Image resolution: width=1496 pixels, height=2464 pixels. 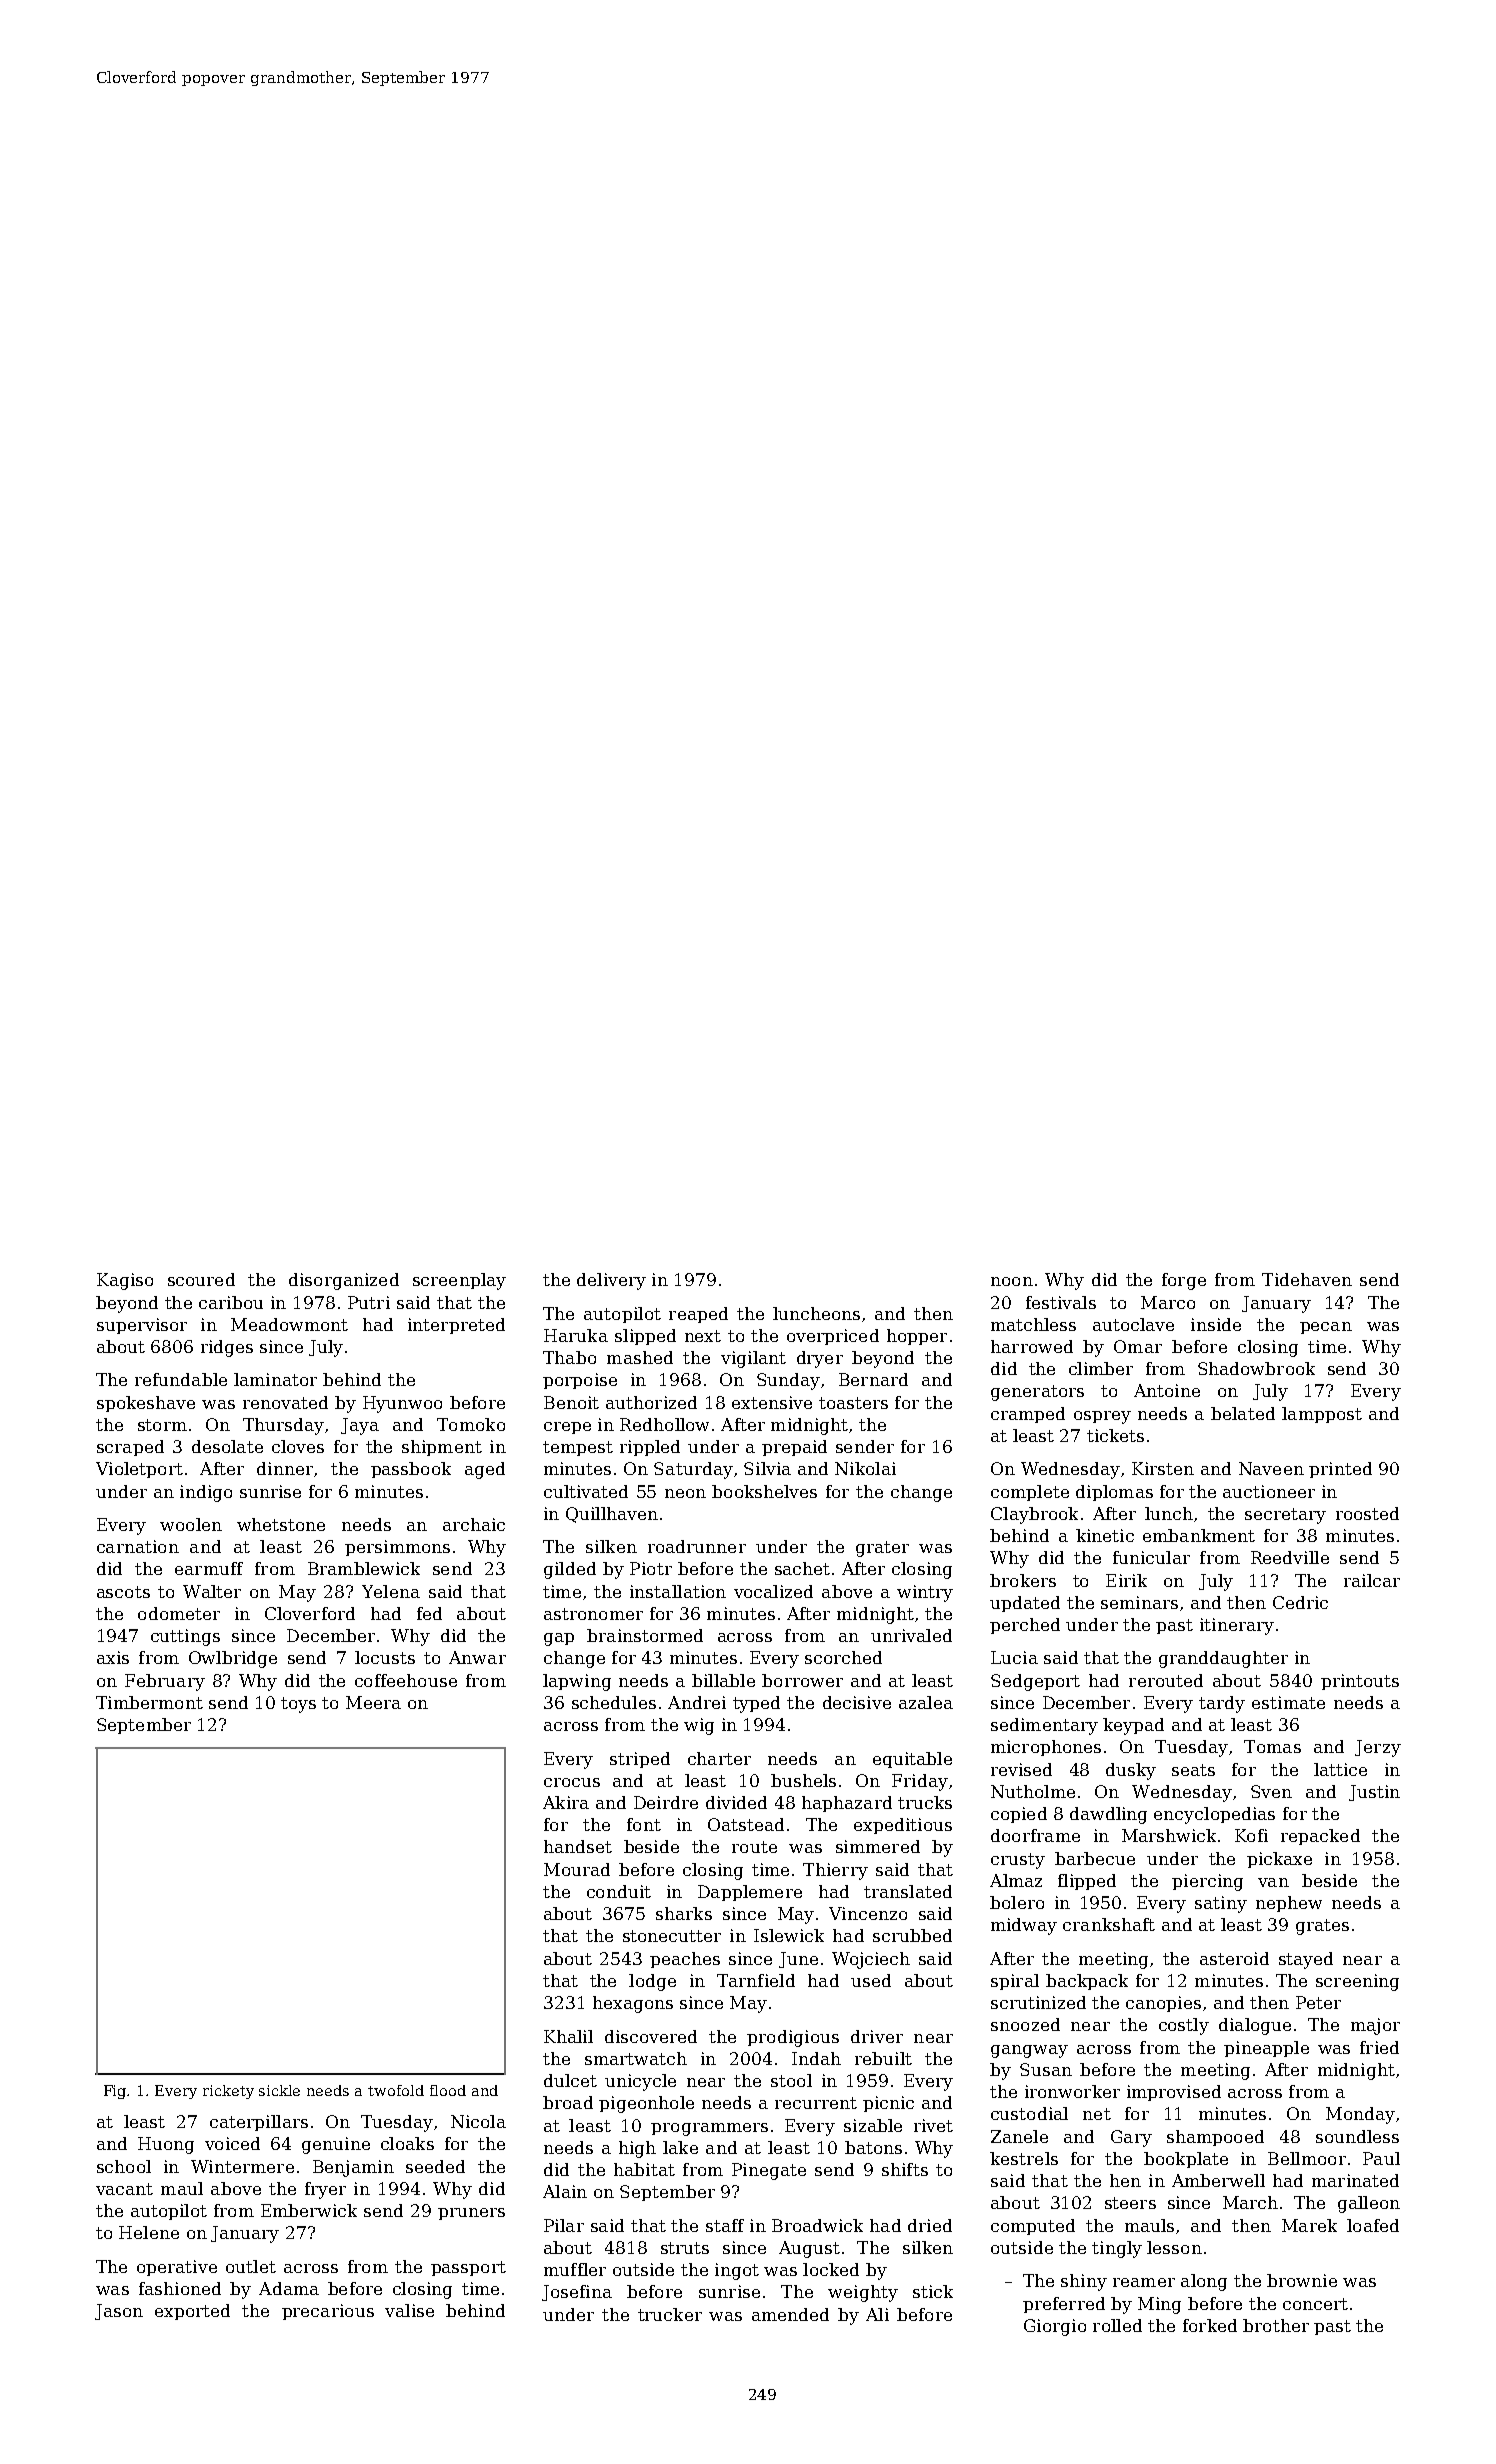 I want to click on brother, so click(x=1276, y=2325).
